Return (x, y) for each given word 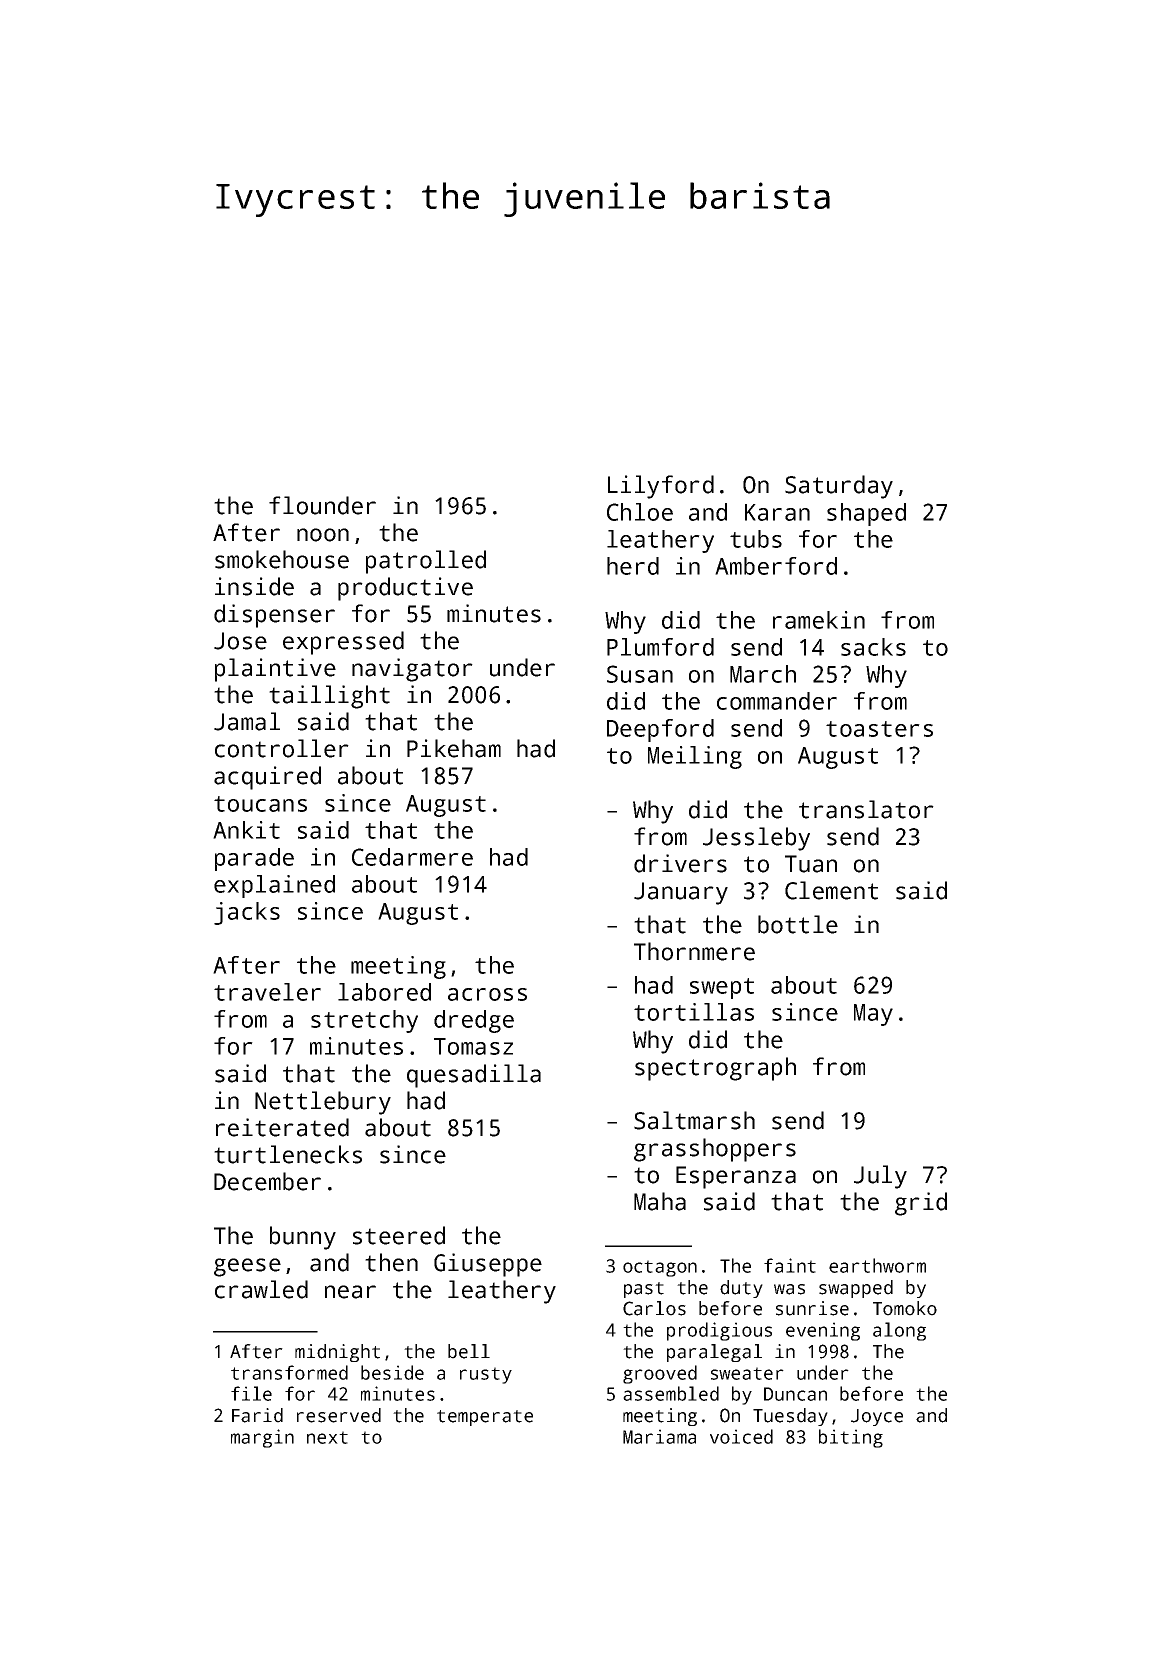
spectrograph (715, 1069)
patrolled (426, 562)
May (873, 1015)
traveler (267, 992)
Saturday (839, 487)
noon (323, 535)
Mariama (659, 1436)
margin (262, 1438)
